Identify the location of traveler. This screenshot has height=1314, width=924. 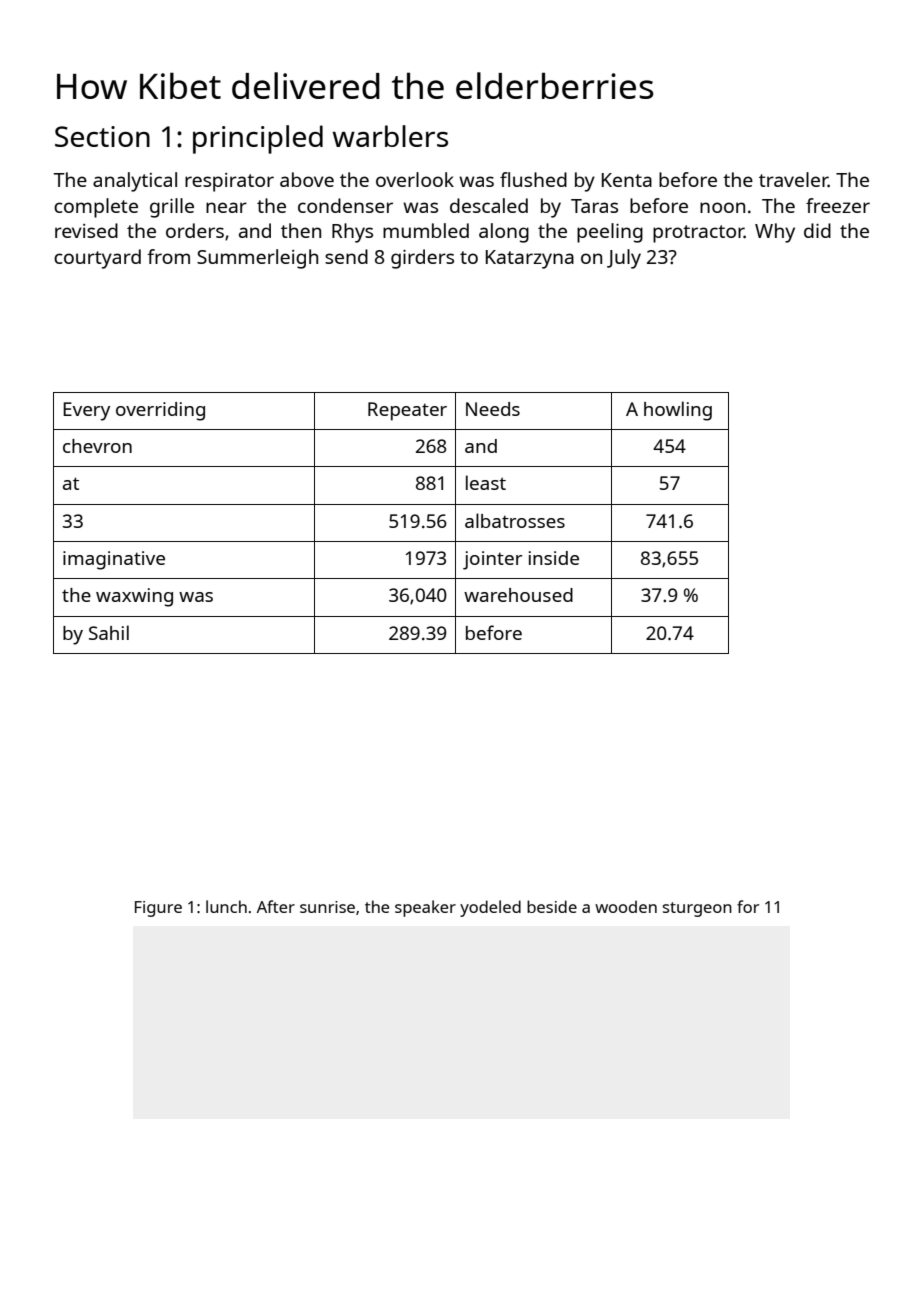
(793, 179).
